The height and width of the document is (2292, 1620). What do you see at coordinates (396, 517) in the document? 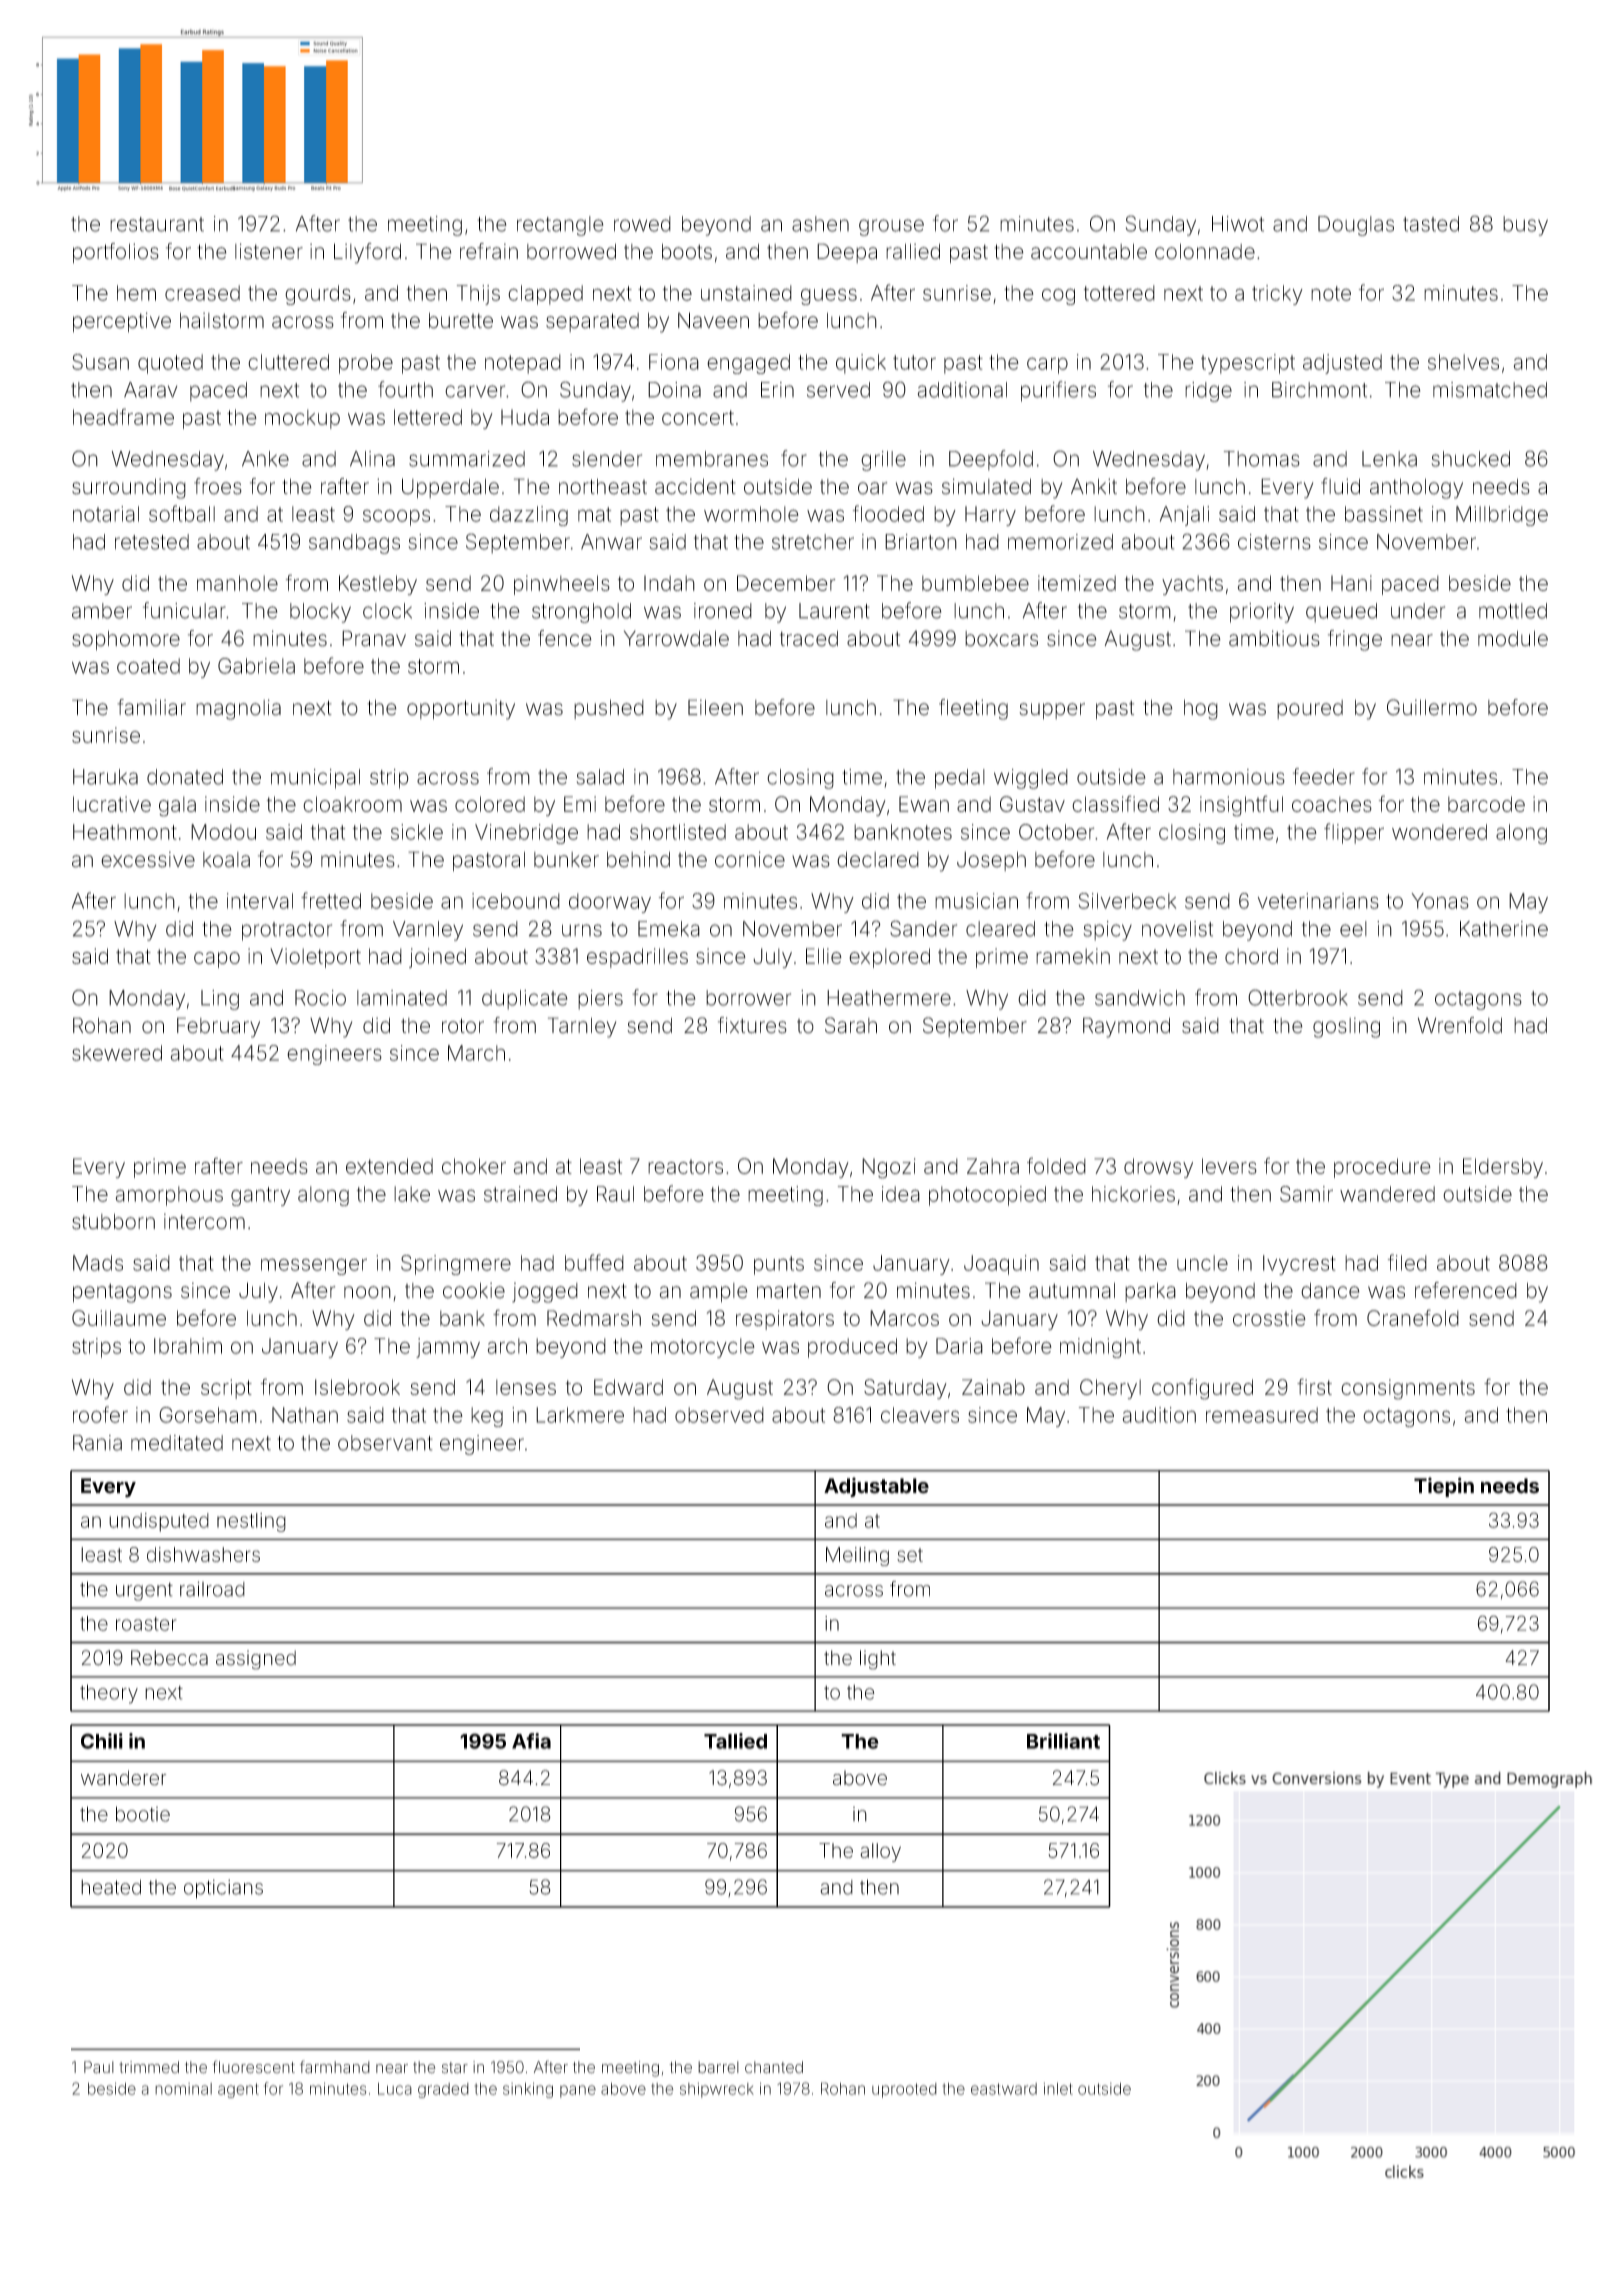
I see `scoops` at bounding box center [396, 517].
